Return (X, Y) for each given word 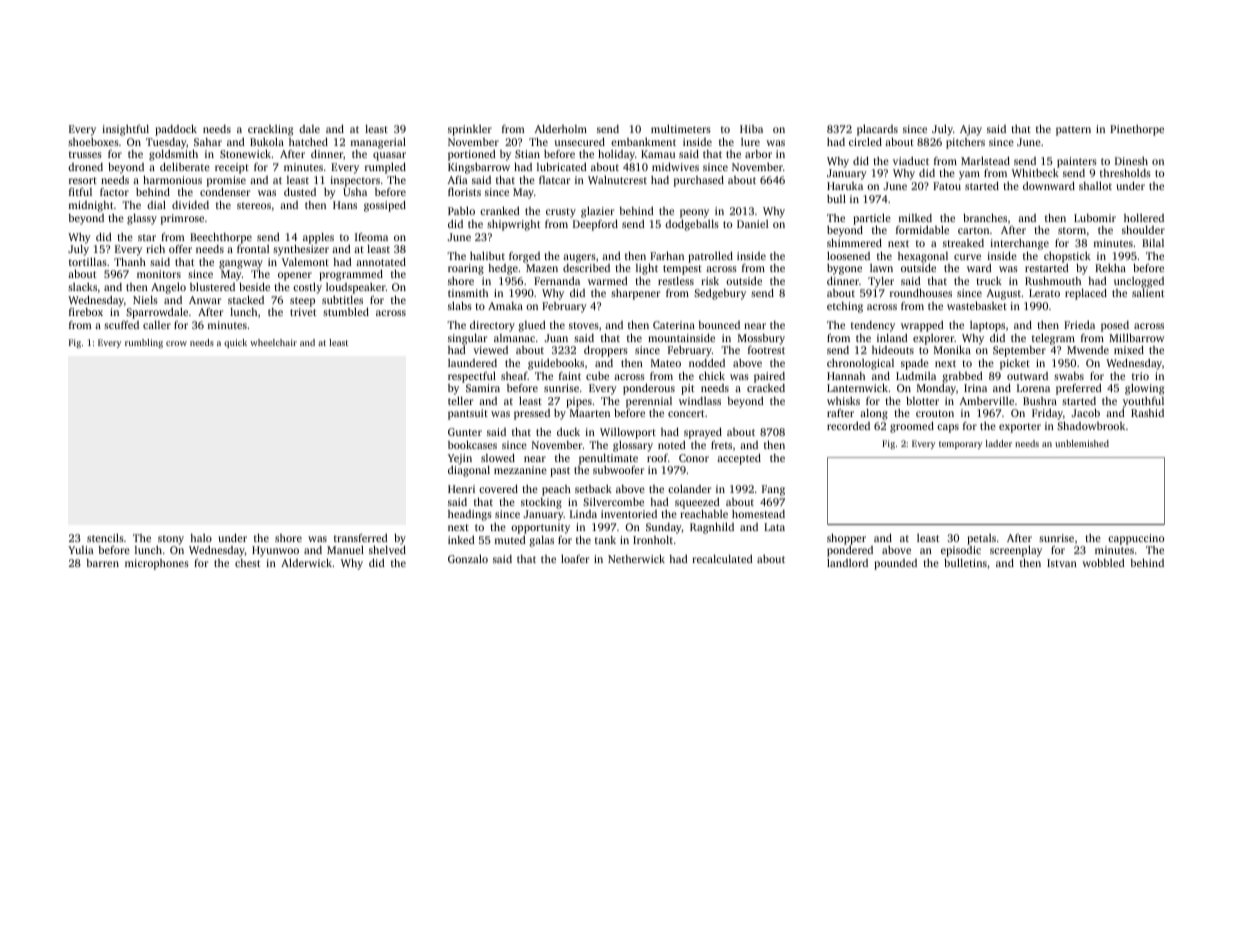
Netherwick (636, 558)
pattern (1073, 131)
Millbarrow (1136, 337)
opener (295, 276)
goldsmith (173, 155)
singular (467, 339)
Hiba (751, 129)
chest (247, 563)
